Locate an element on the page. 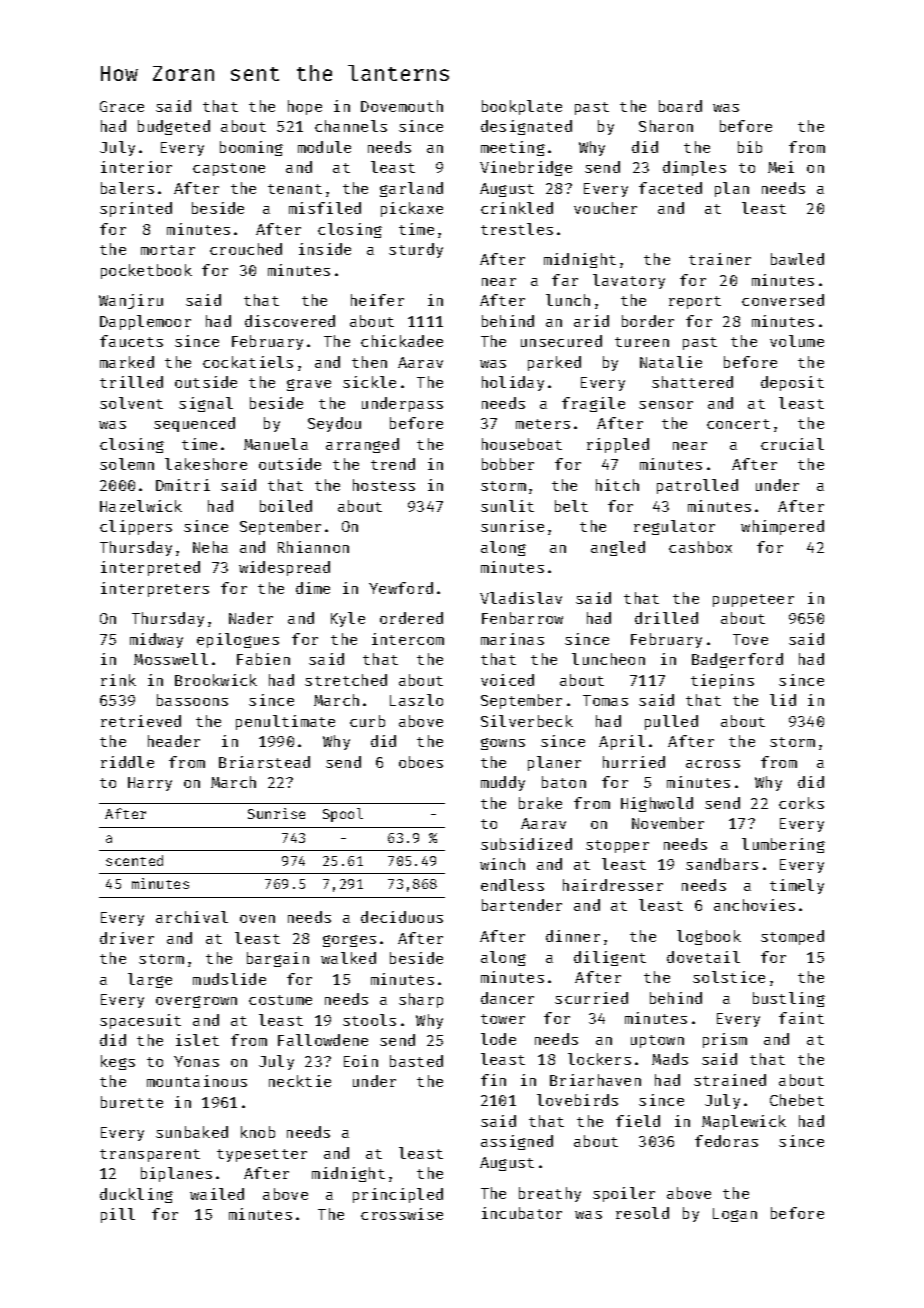 Image resolution: width=924 pixels, height=1308 pixels. clippers is located at coordinates (136, 527).
